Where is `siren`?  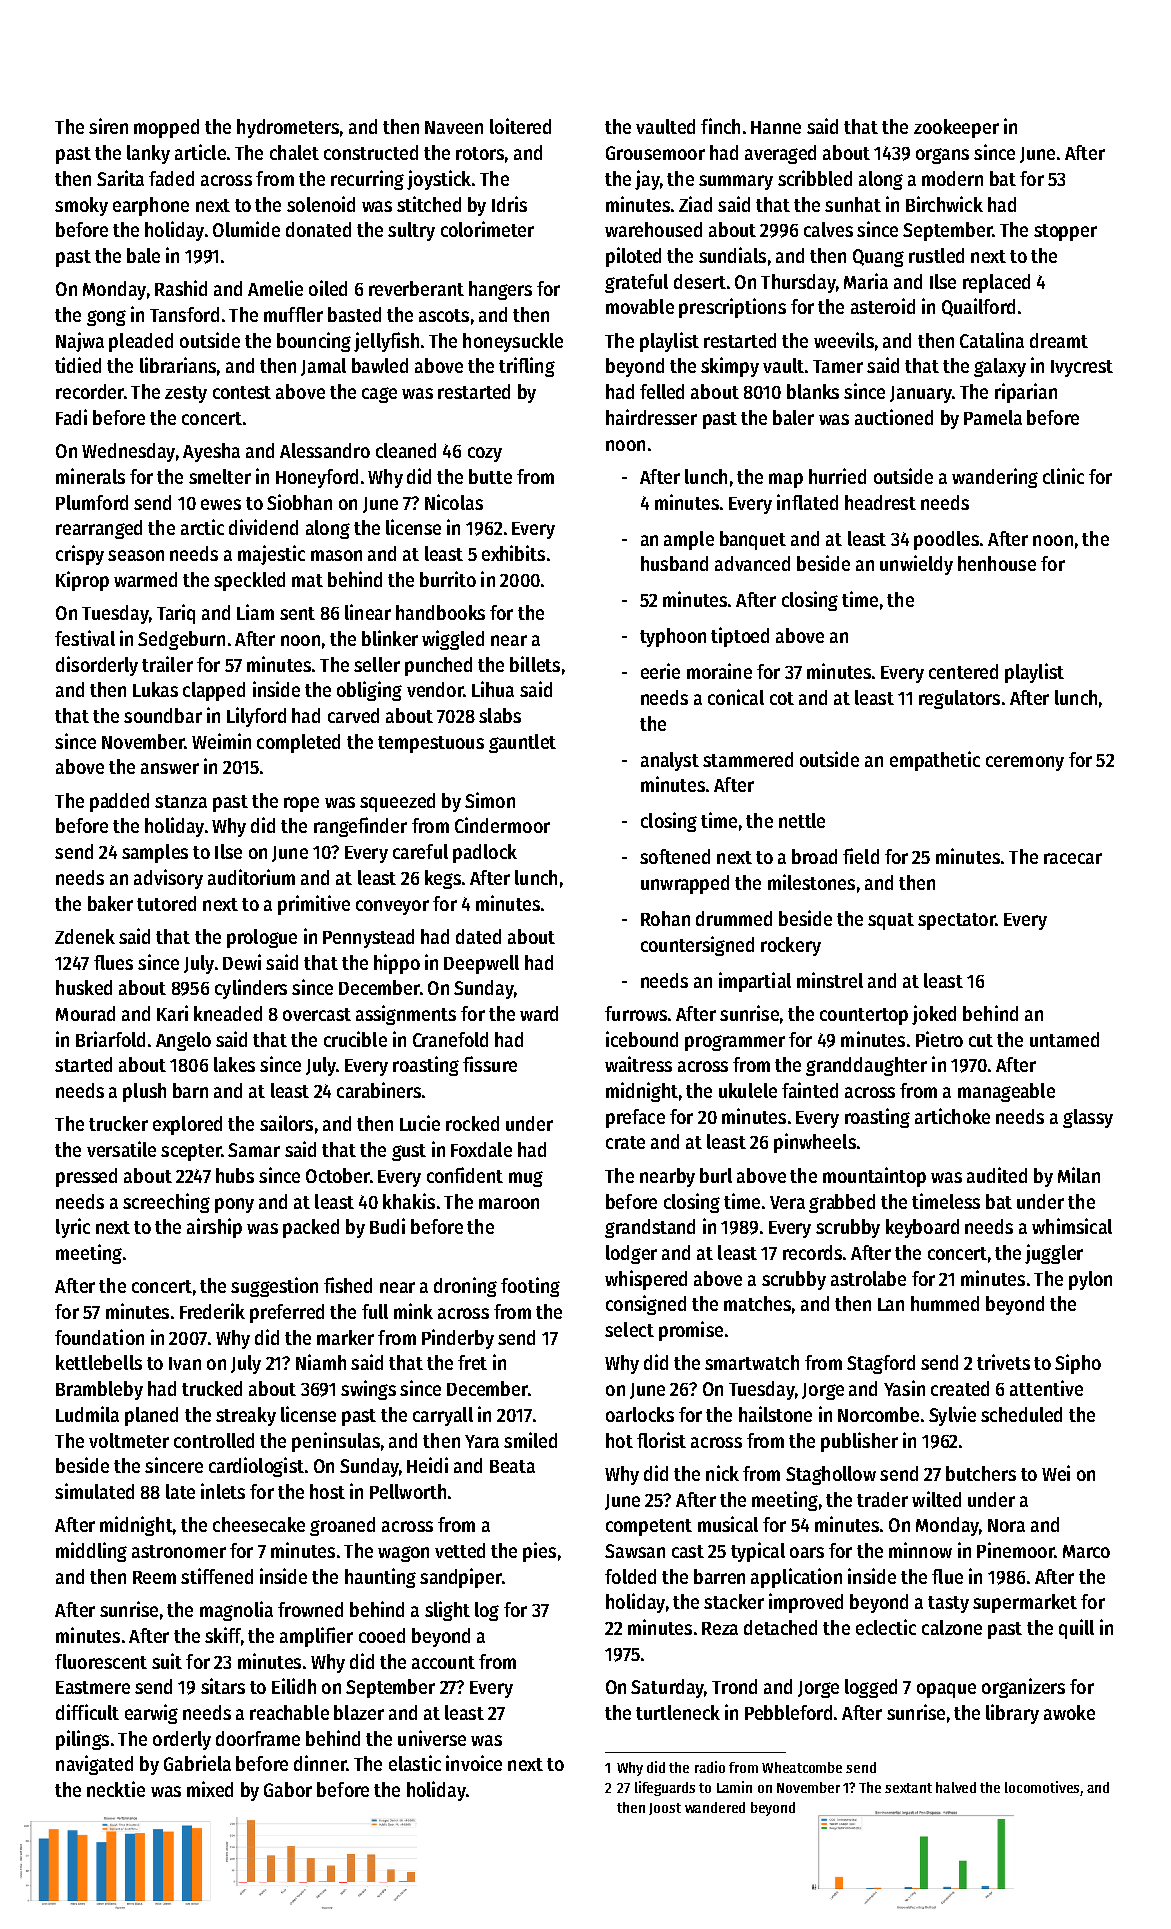
siren is located at coordinates (108, 126).
